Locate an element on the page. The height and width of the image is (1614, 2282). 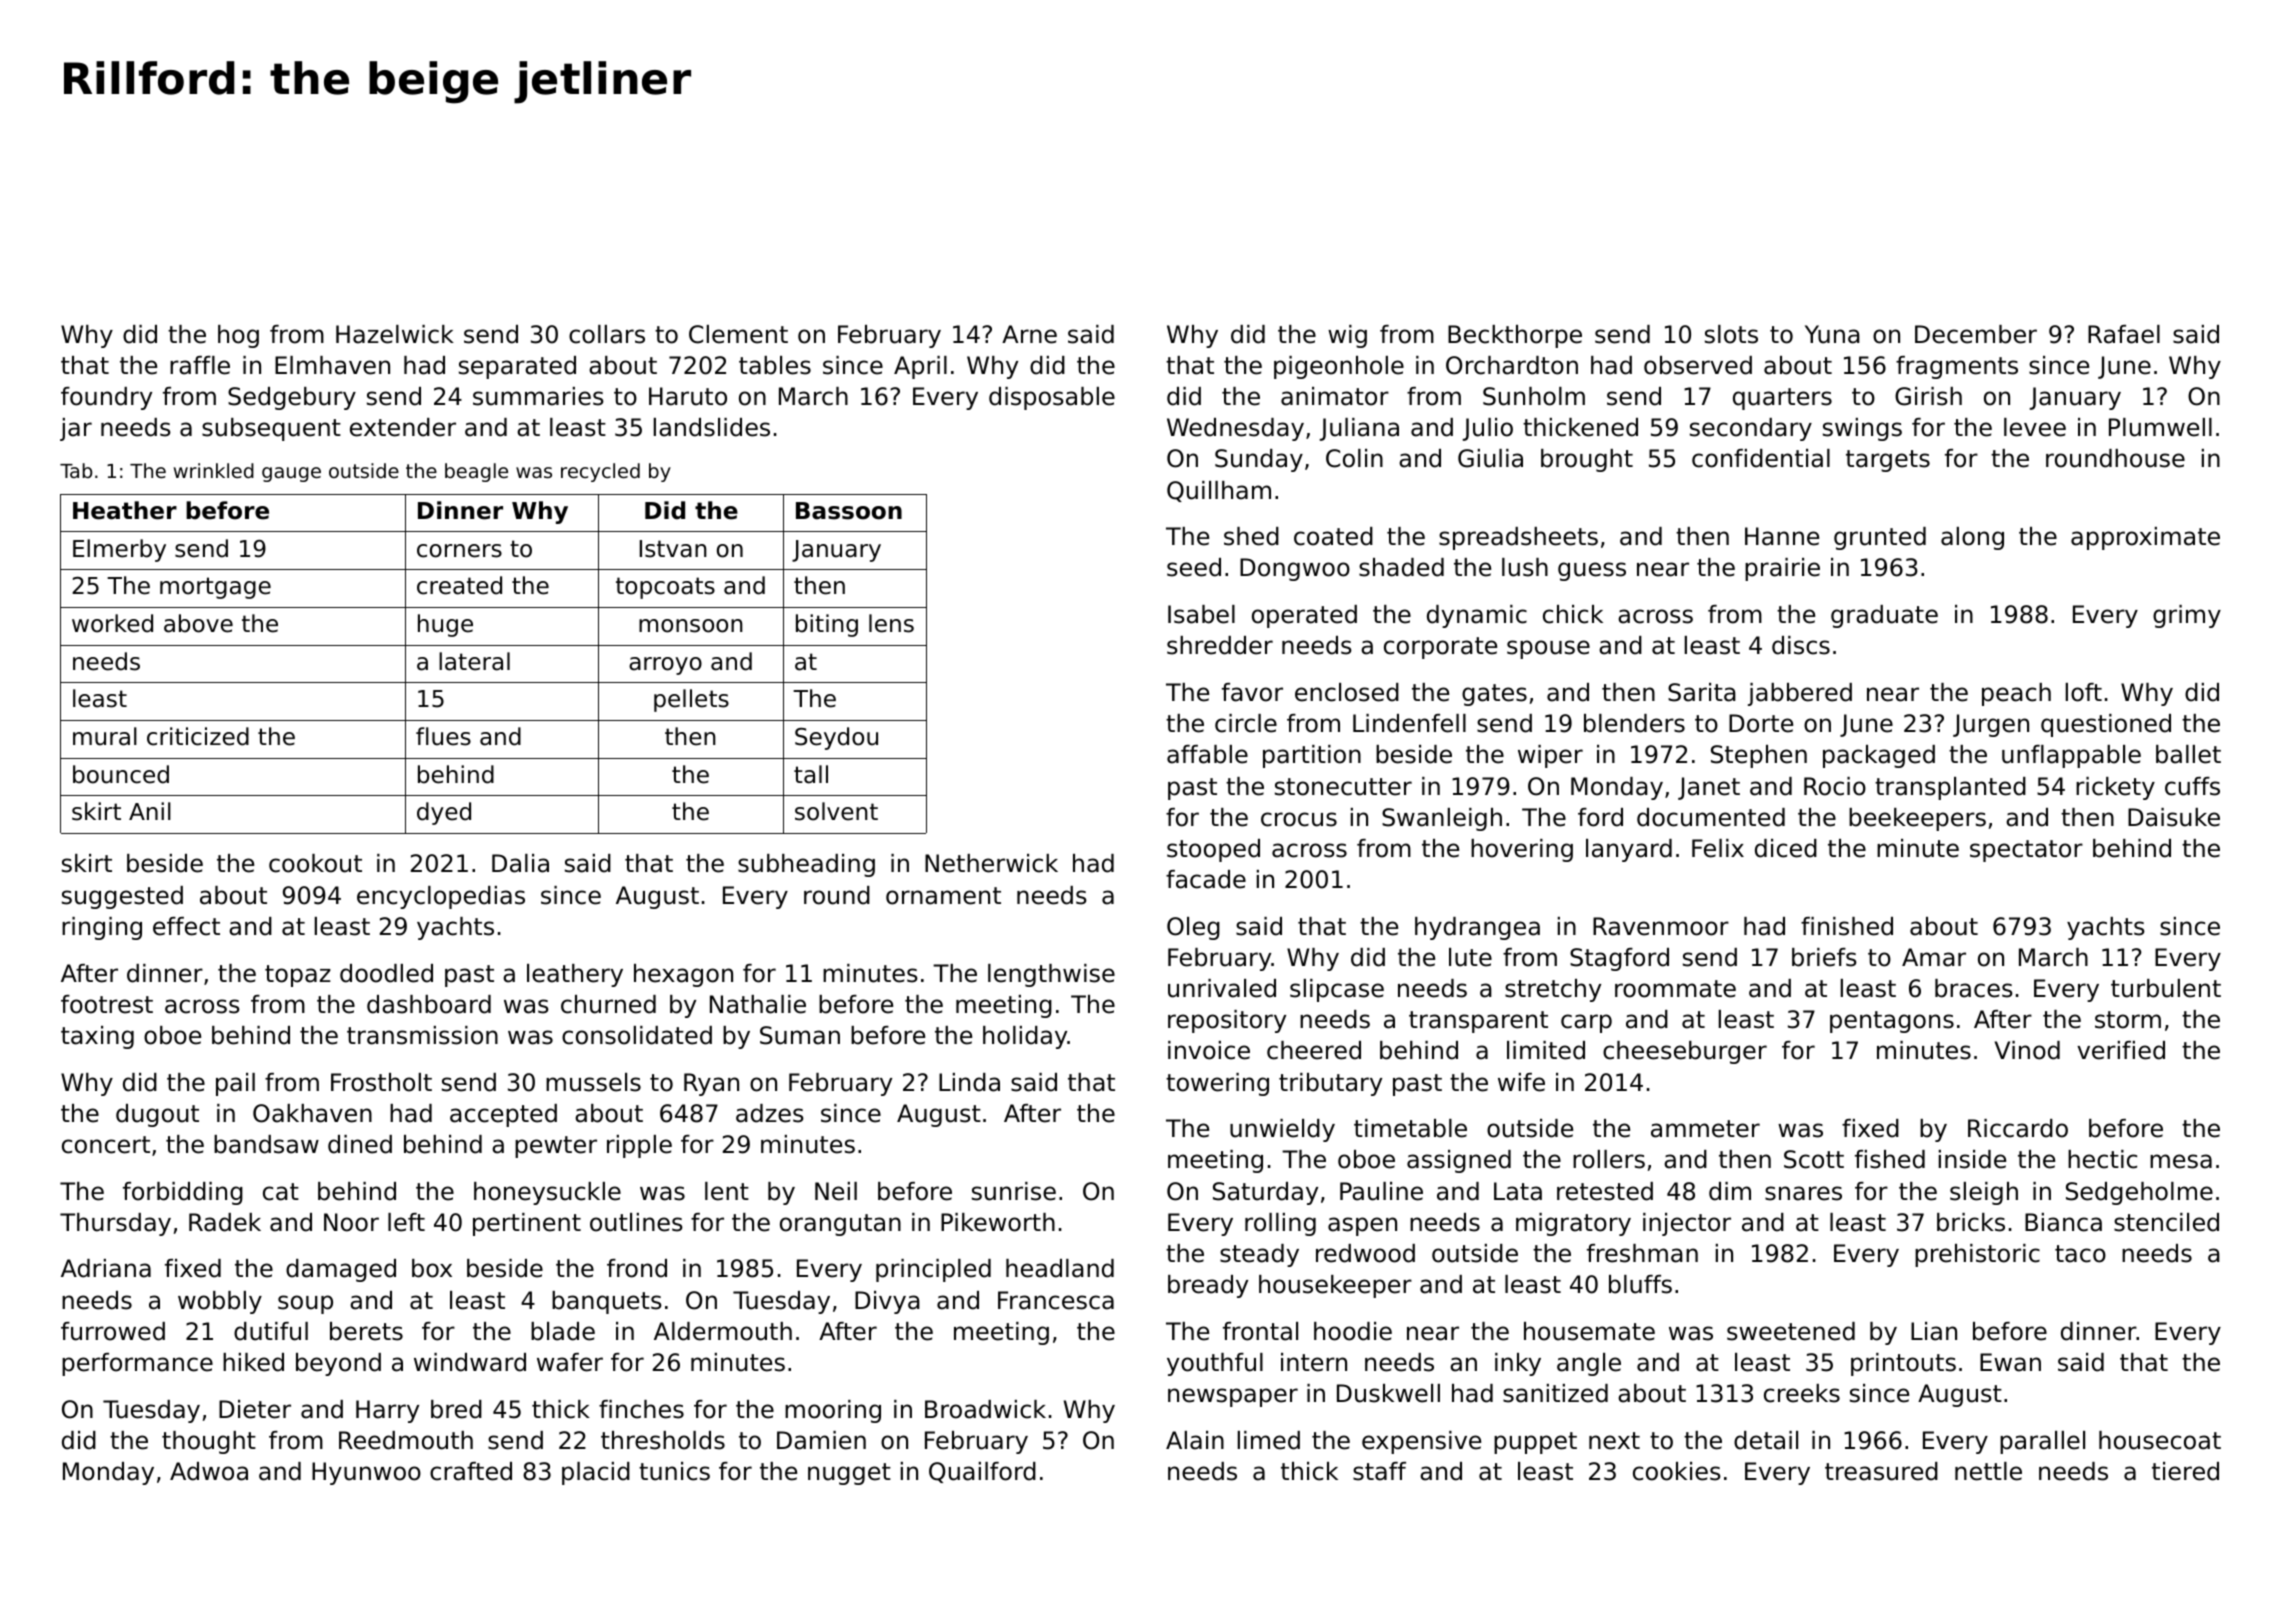
verified is located at coordinates (2121, 1050).
